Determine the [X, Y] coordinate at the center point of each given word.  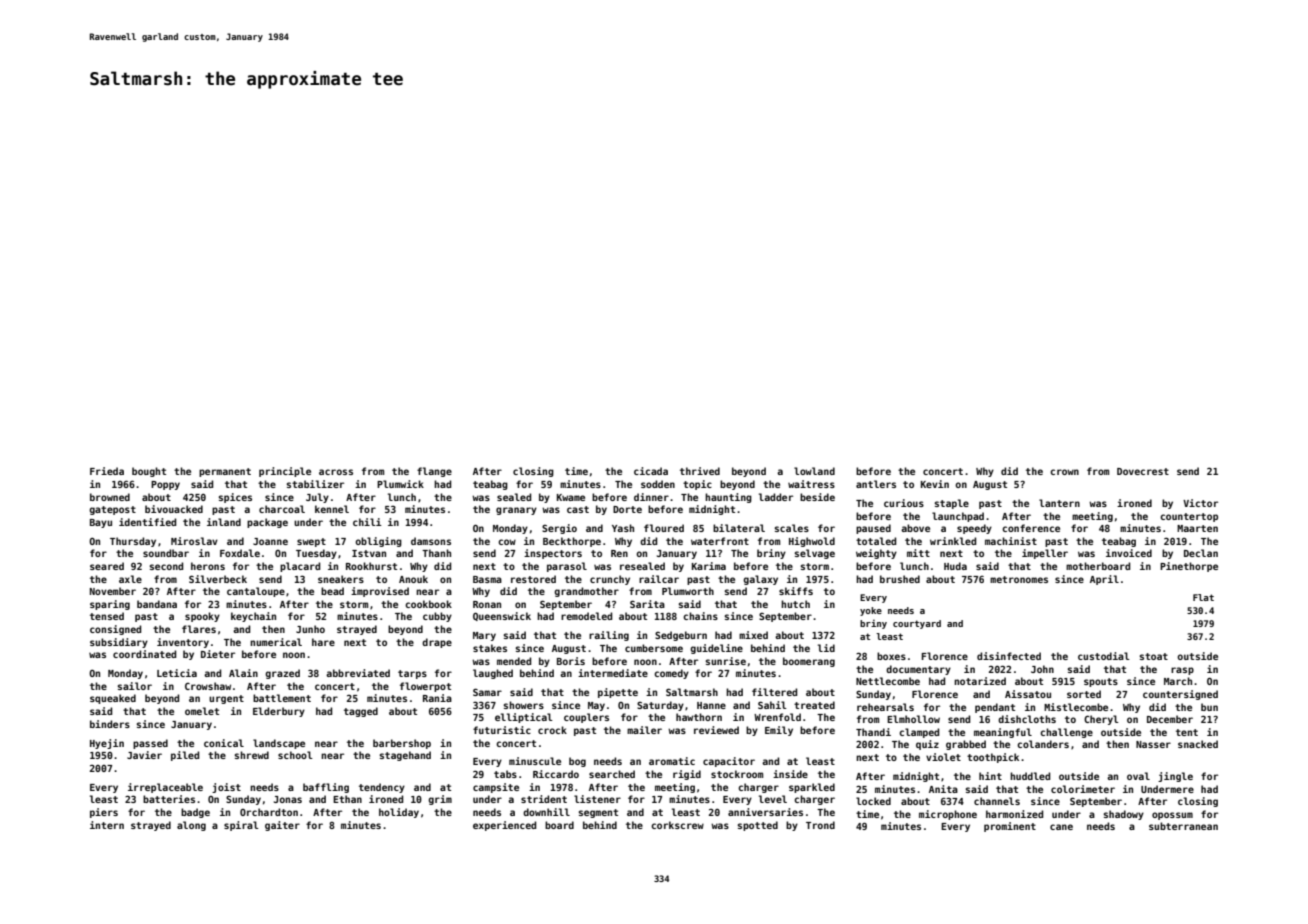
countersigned [1180, 695]
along [191, 826]
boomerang [809, 662]
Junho [310, 629]
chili [367, 522]
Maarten [1197, 528]
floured [664, 528]
